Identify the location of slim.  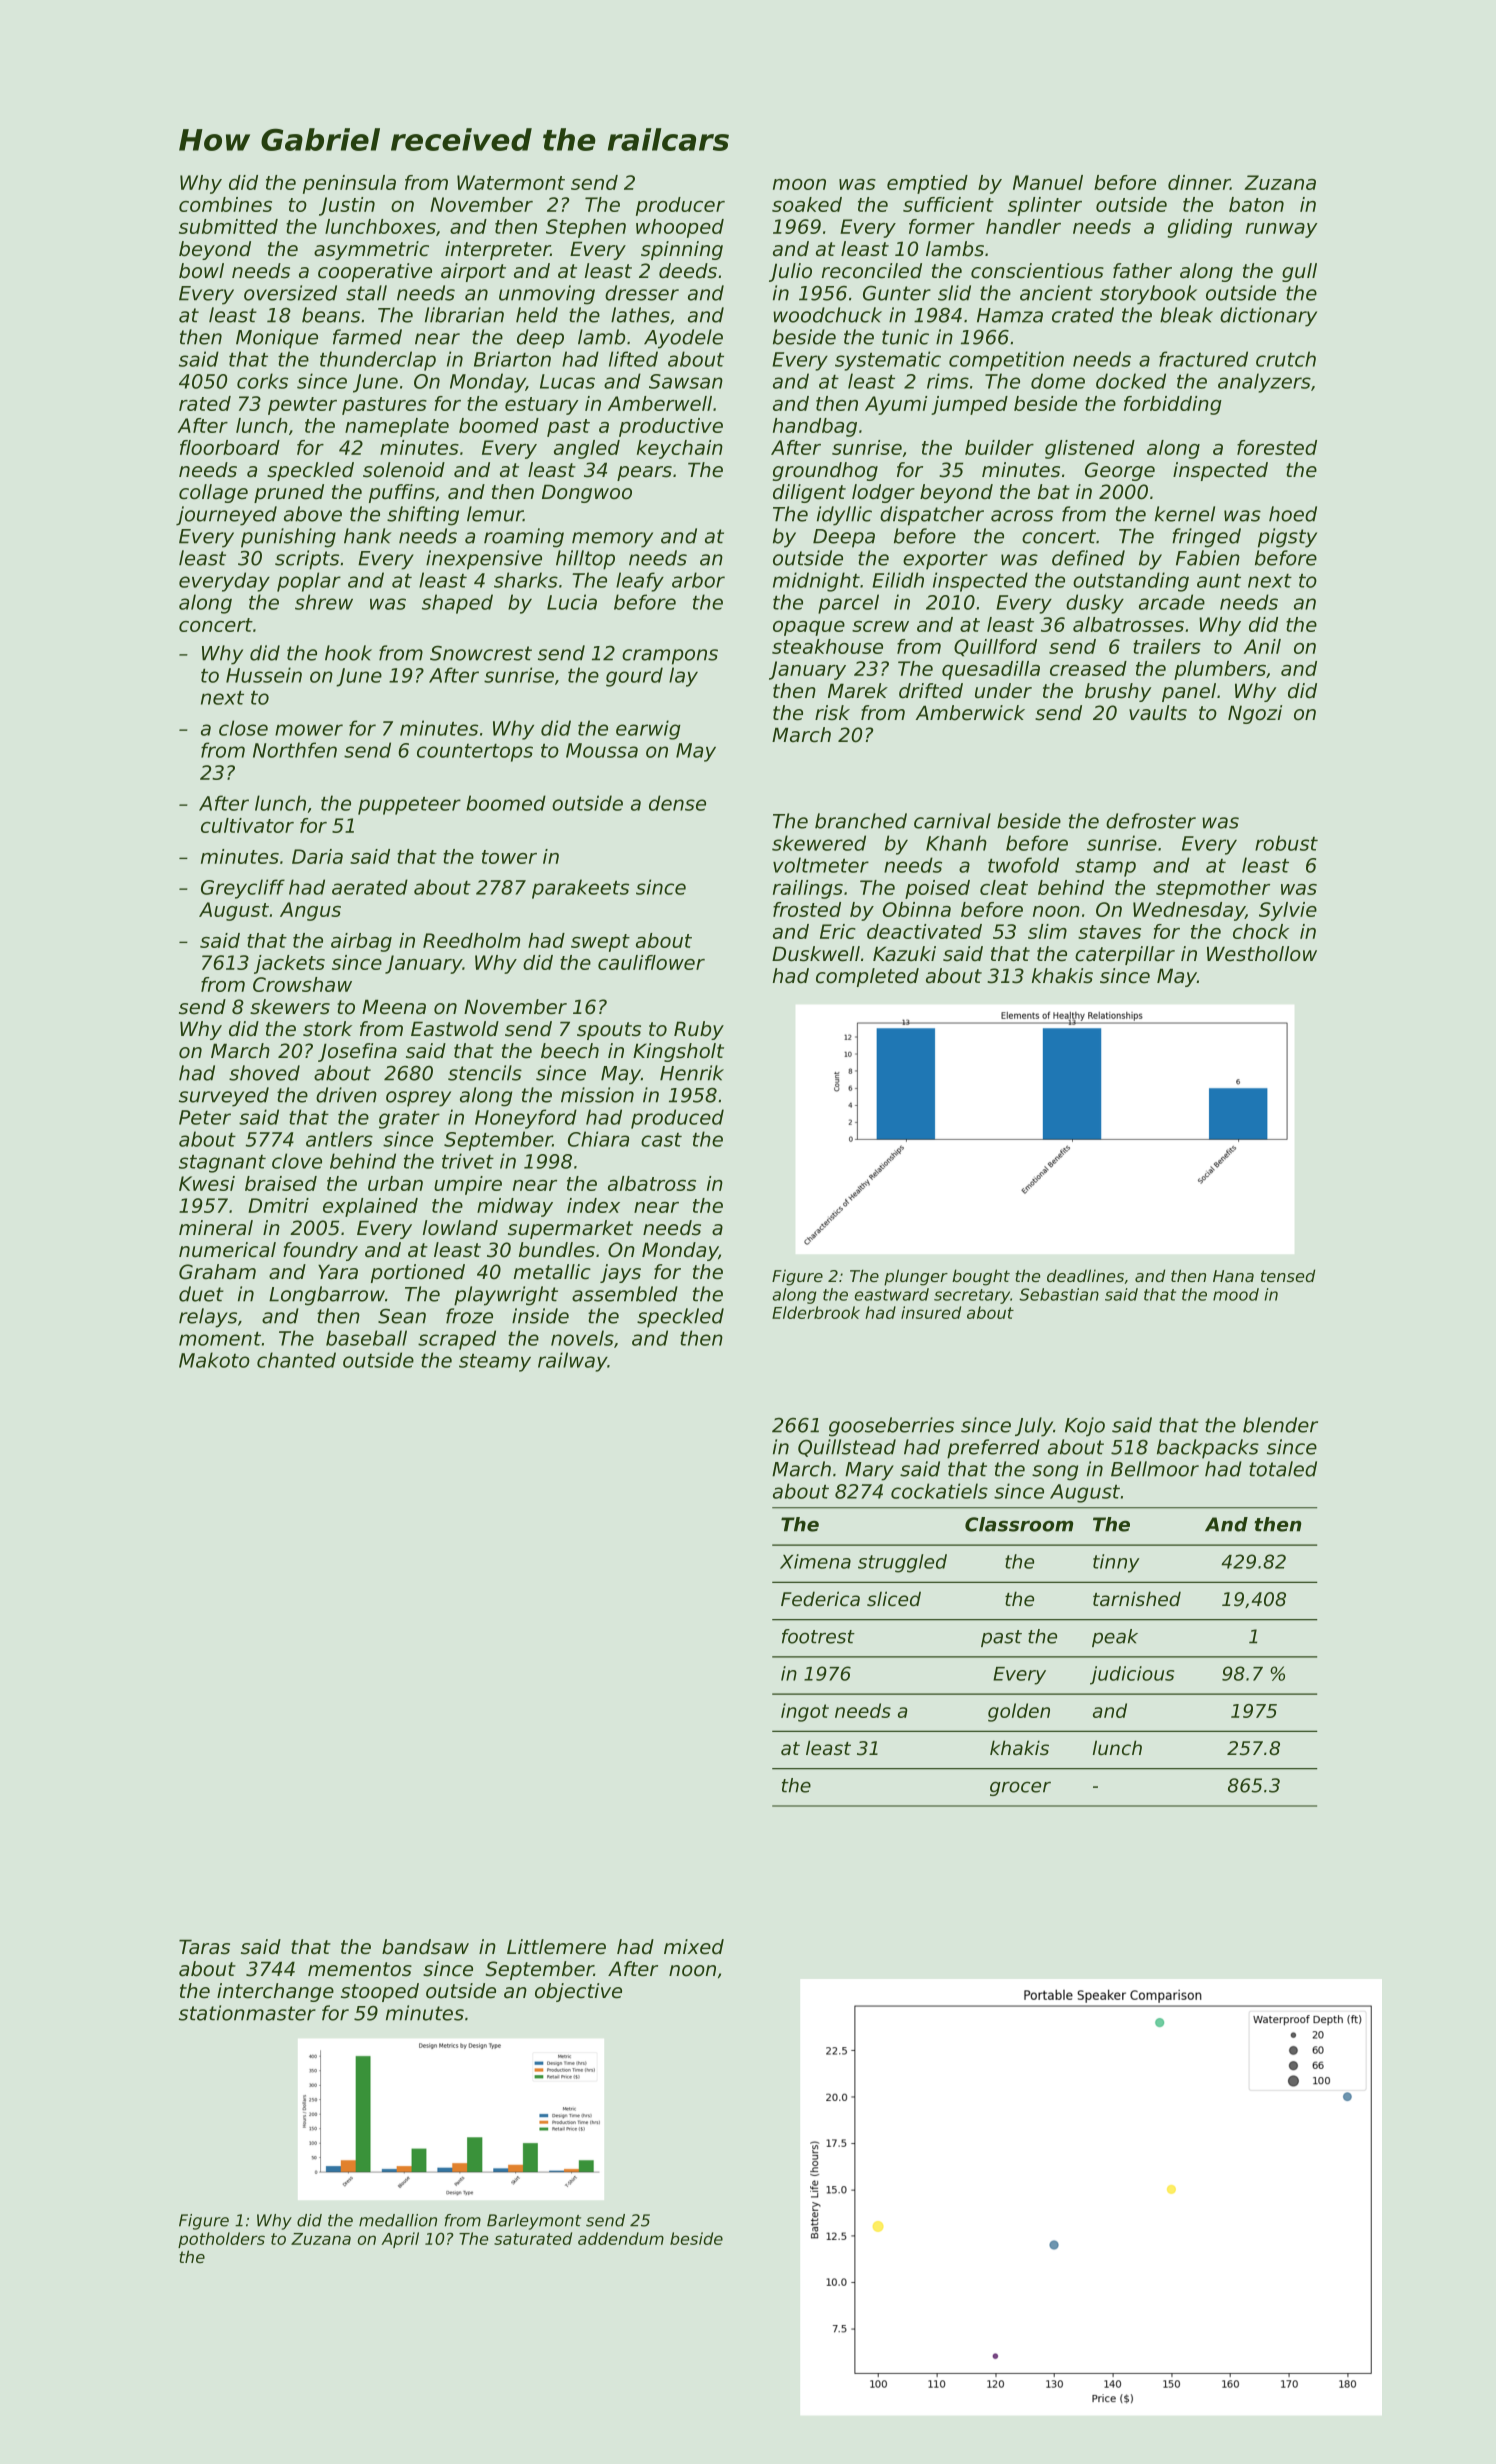
(1047, 931).
